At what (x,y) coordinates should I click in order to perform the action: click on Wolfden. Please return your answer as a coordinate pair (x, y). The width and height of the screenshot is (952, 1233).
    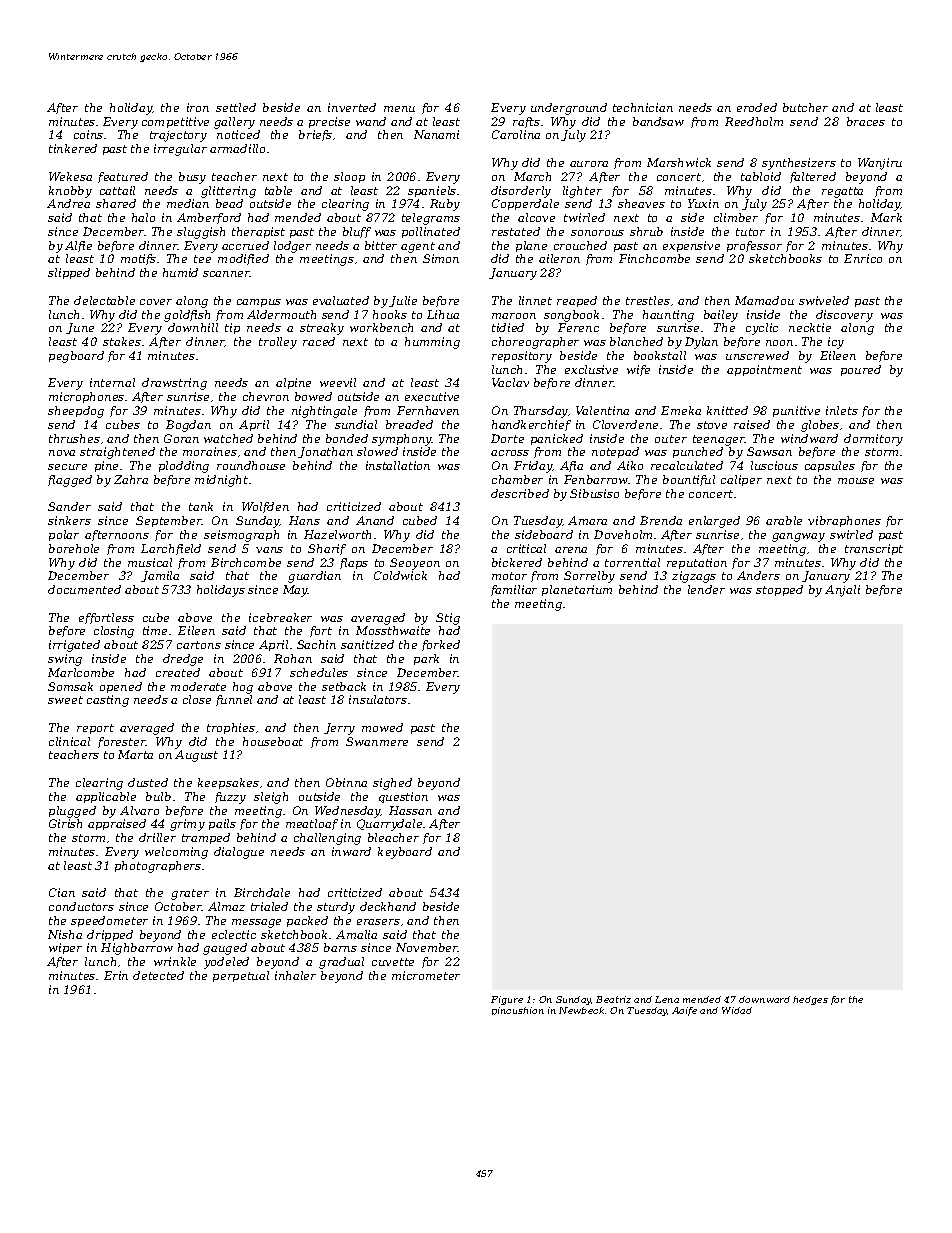
    Looking at the image, I should click on (265, 507).
